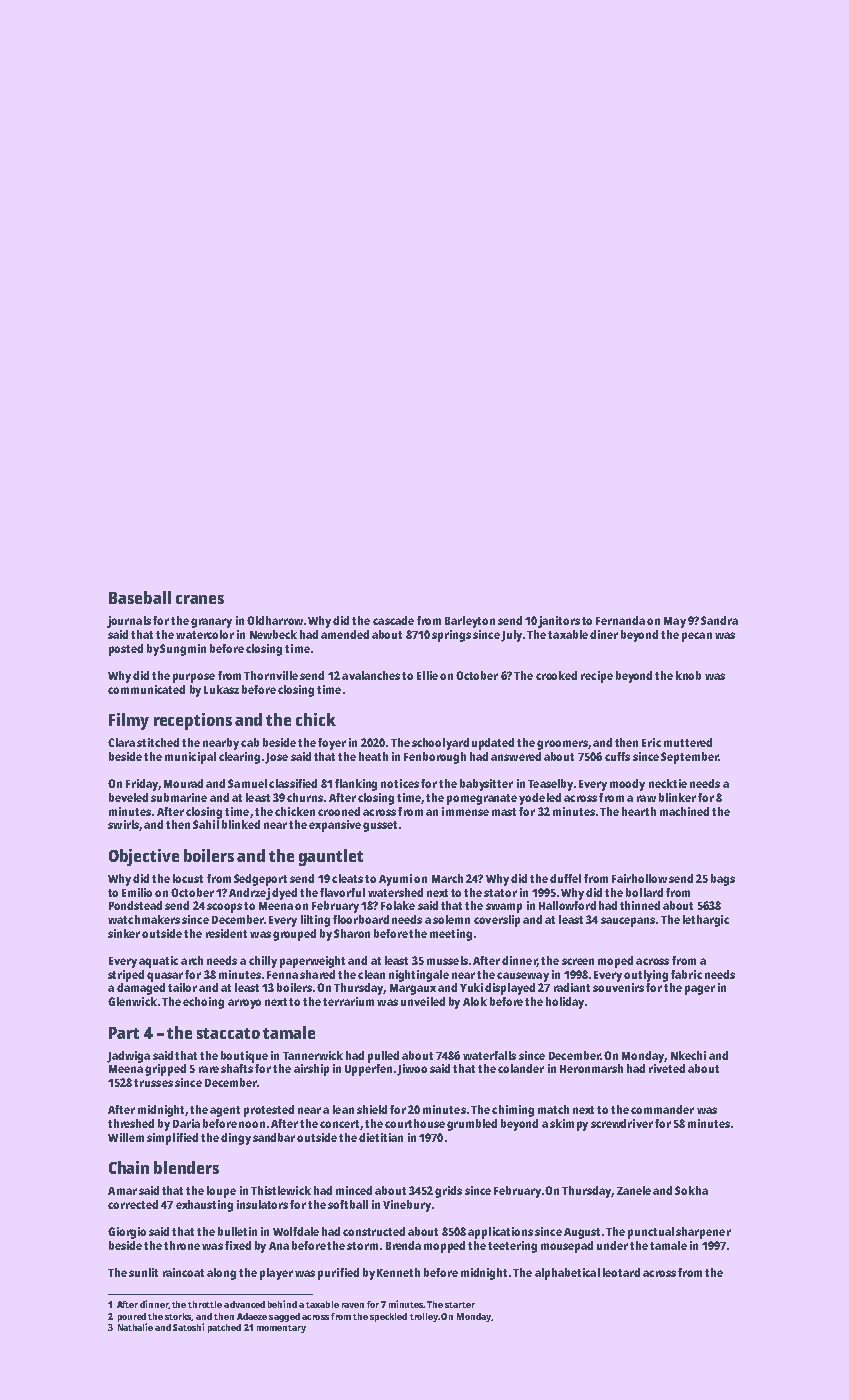 This document has width=849, height=1400. Describe the element at coordinates (144, 919) in the document. I see `watchmakers` at that location.
